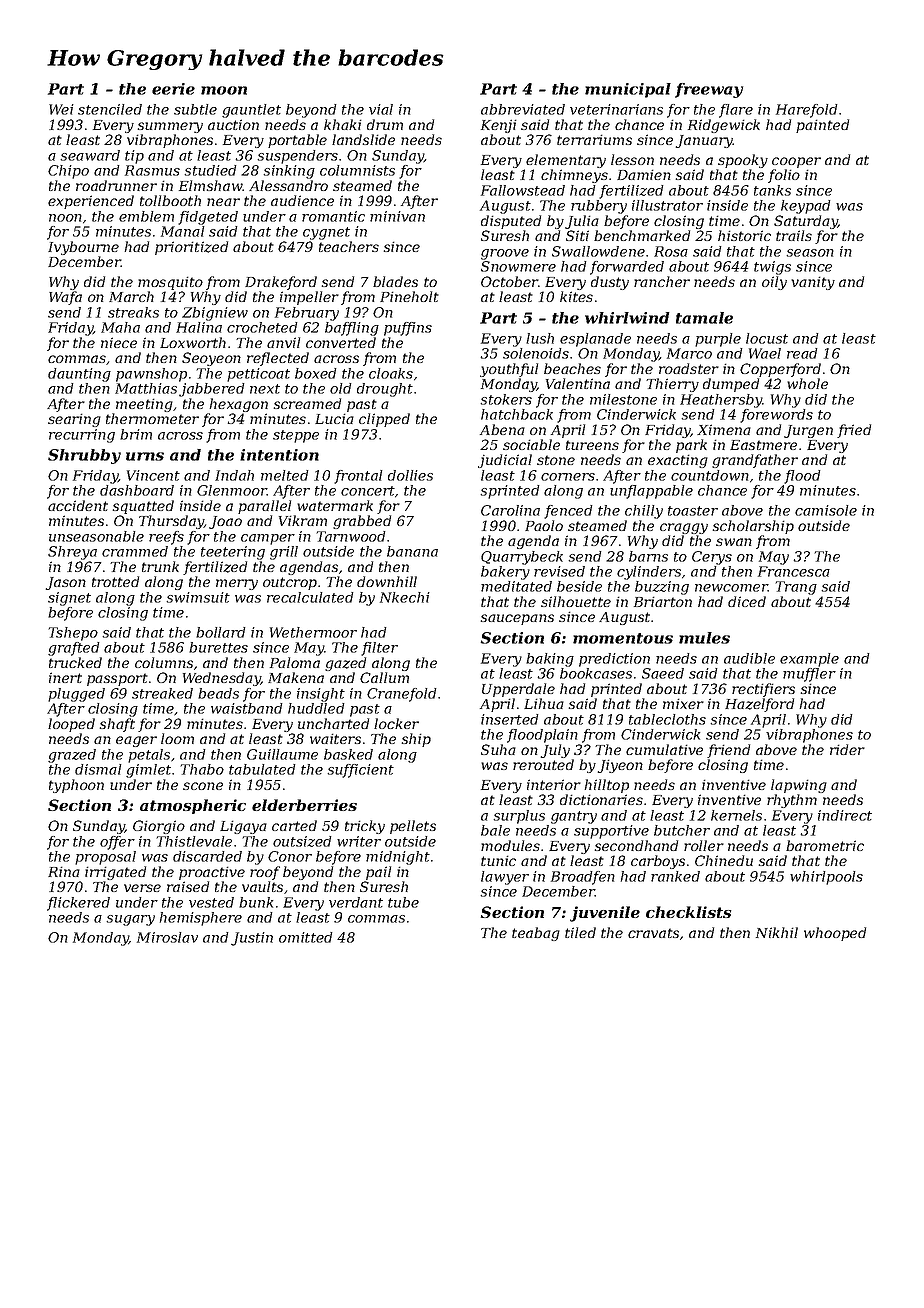 This screenshot has width=924, height=1308. I want to click on solenoids, so click(536, 353).
